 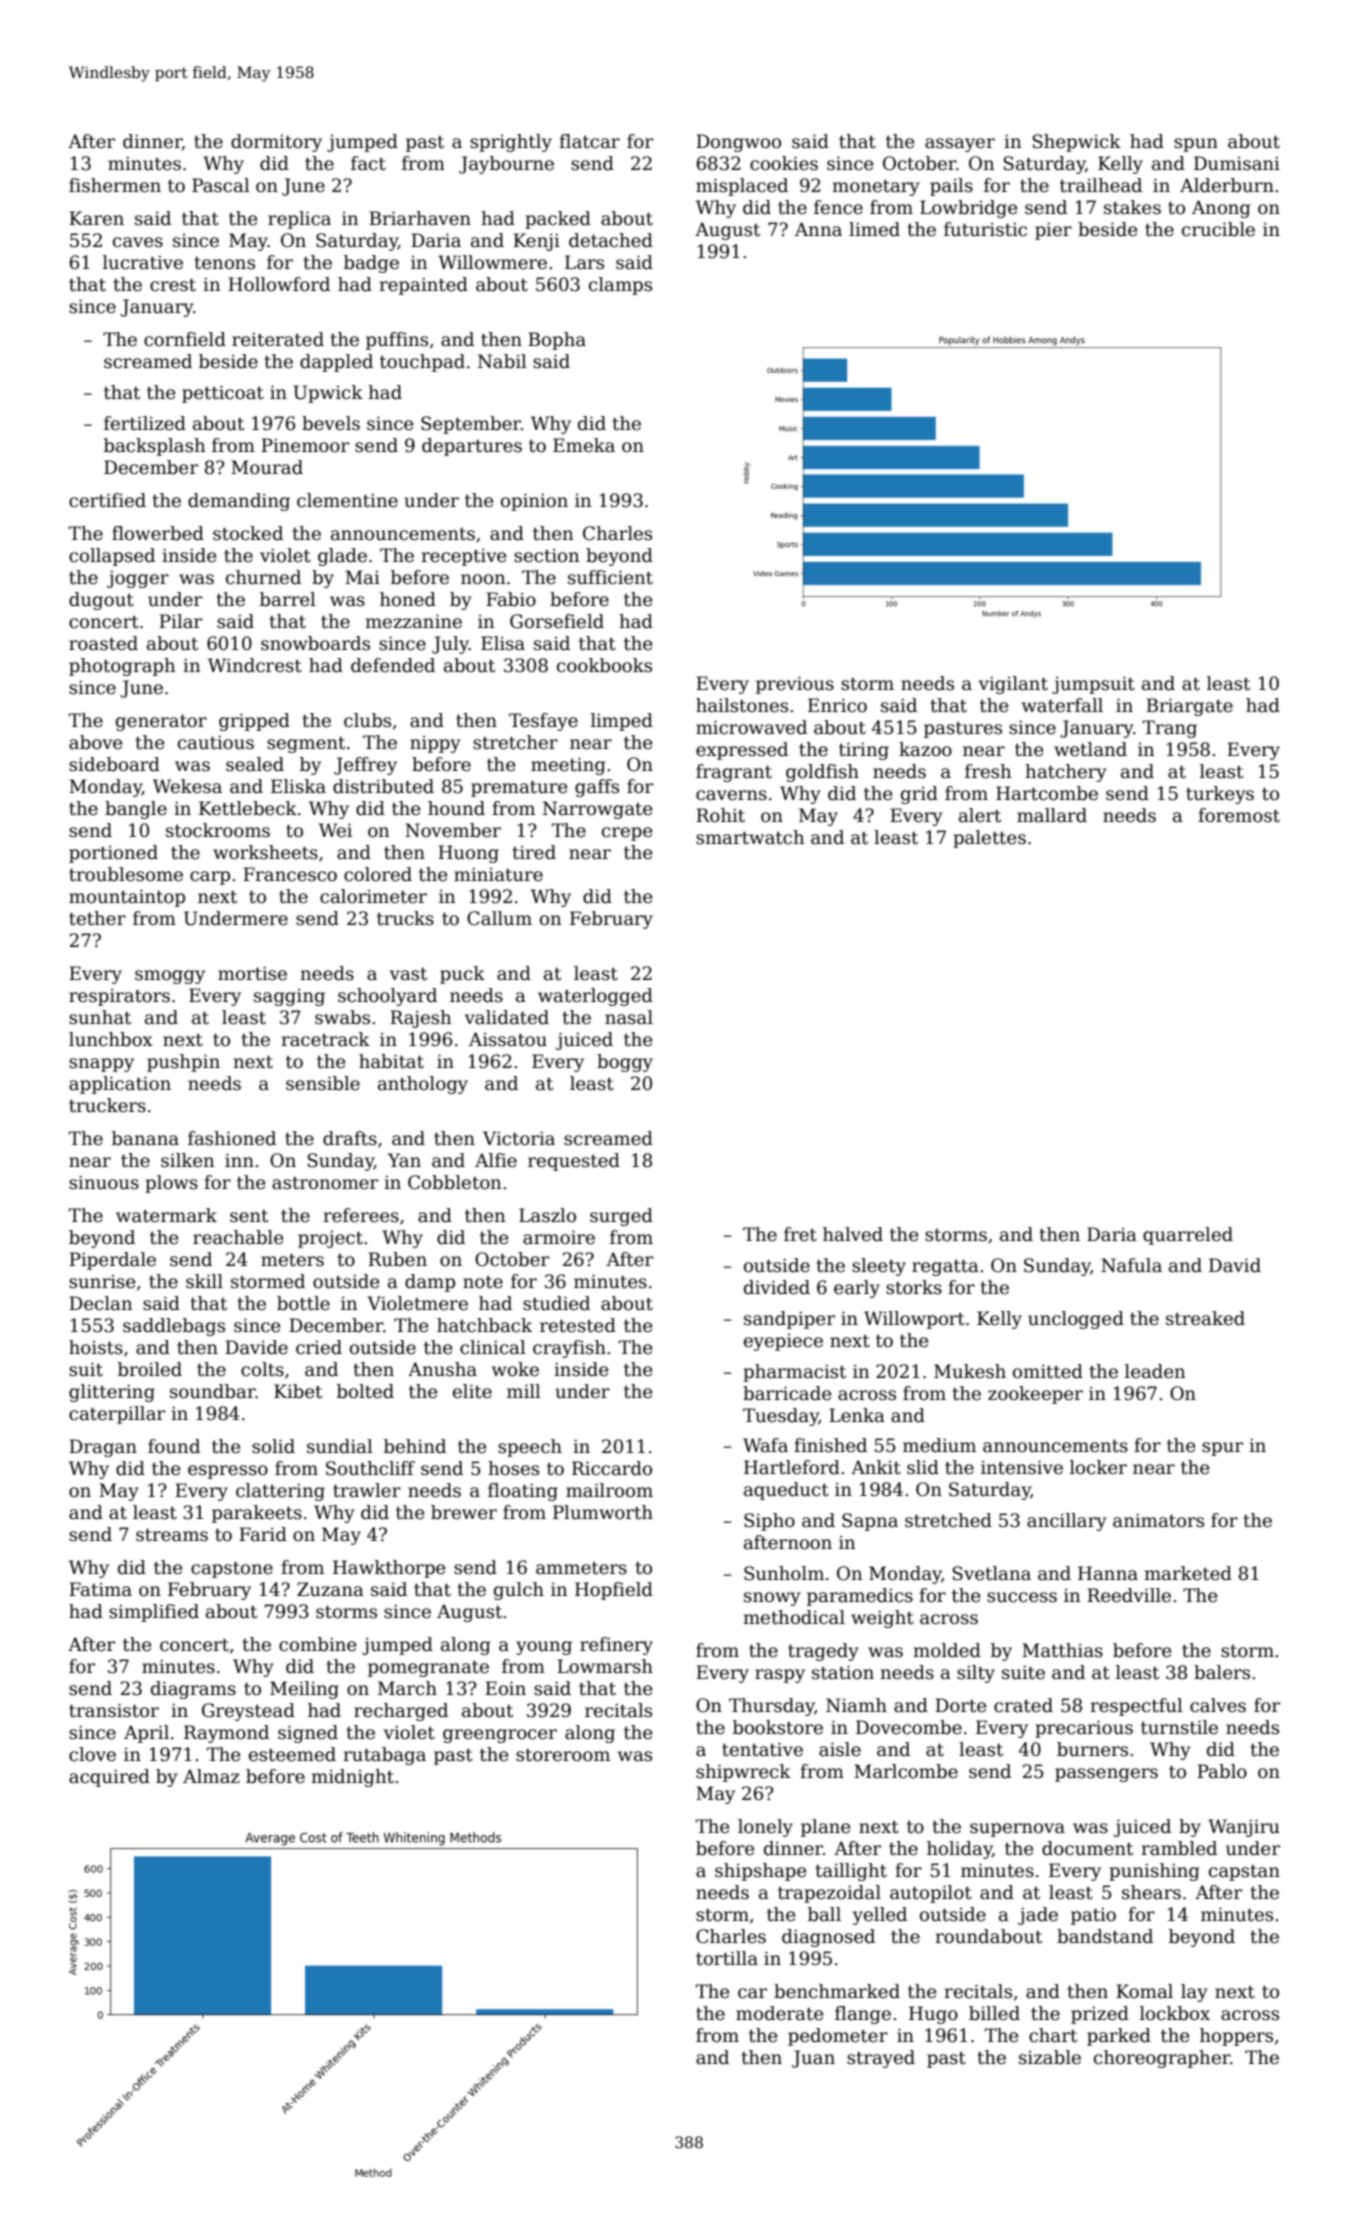 What do you see at coordinates (939, 1445) in the document?
I see `medium` at bounding box center [939, 1445].
